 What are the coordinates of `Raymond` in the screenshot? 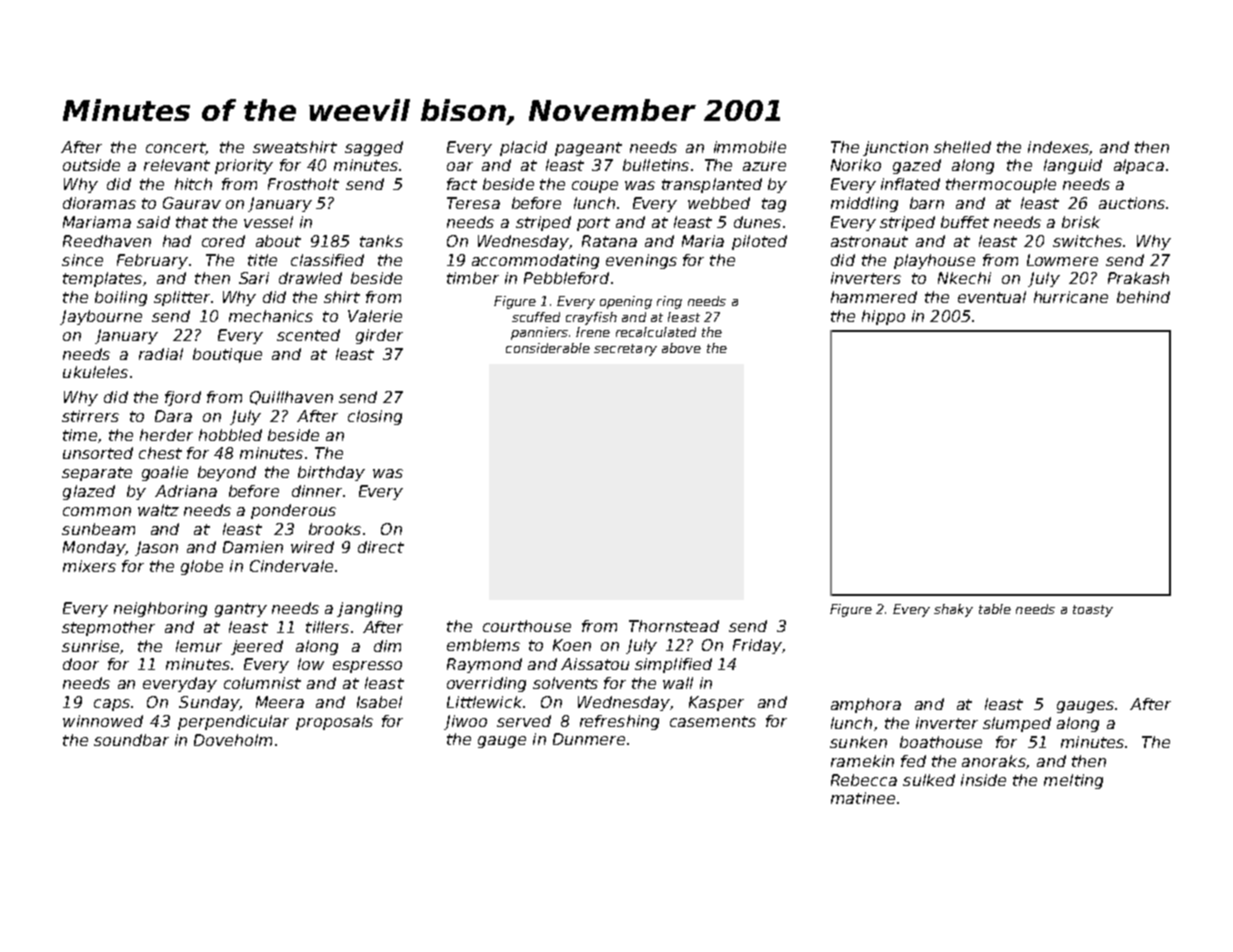 It's located at (484, 665).
